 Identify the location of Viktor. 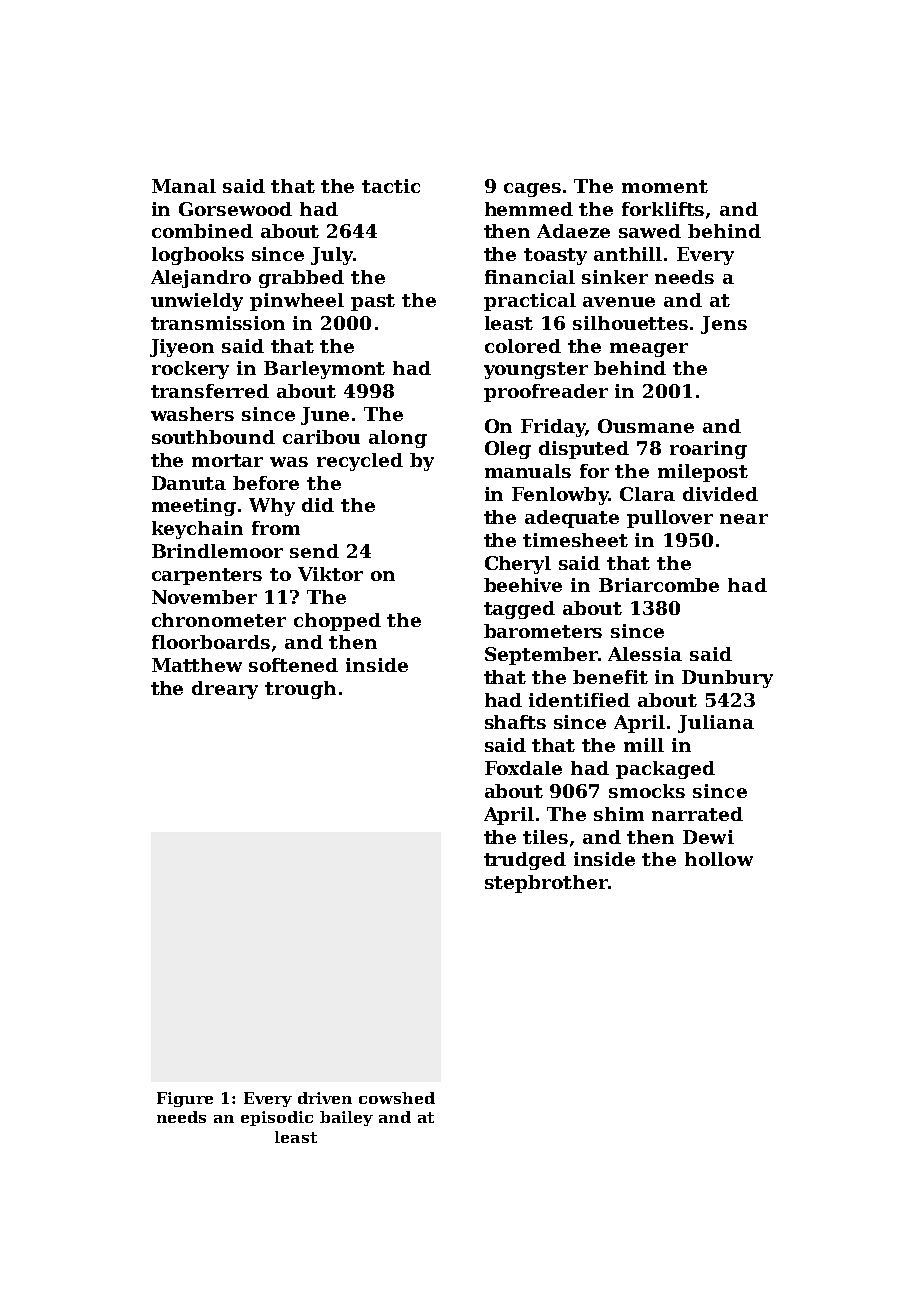
(330, 574).
